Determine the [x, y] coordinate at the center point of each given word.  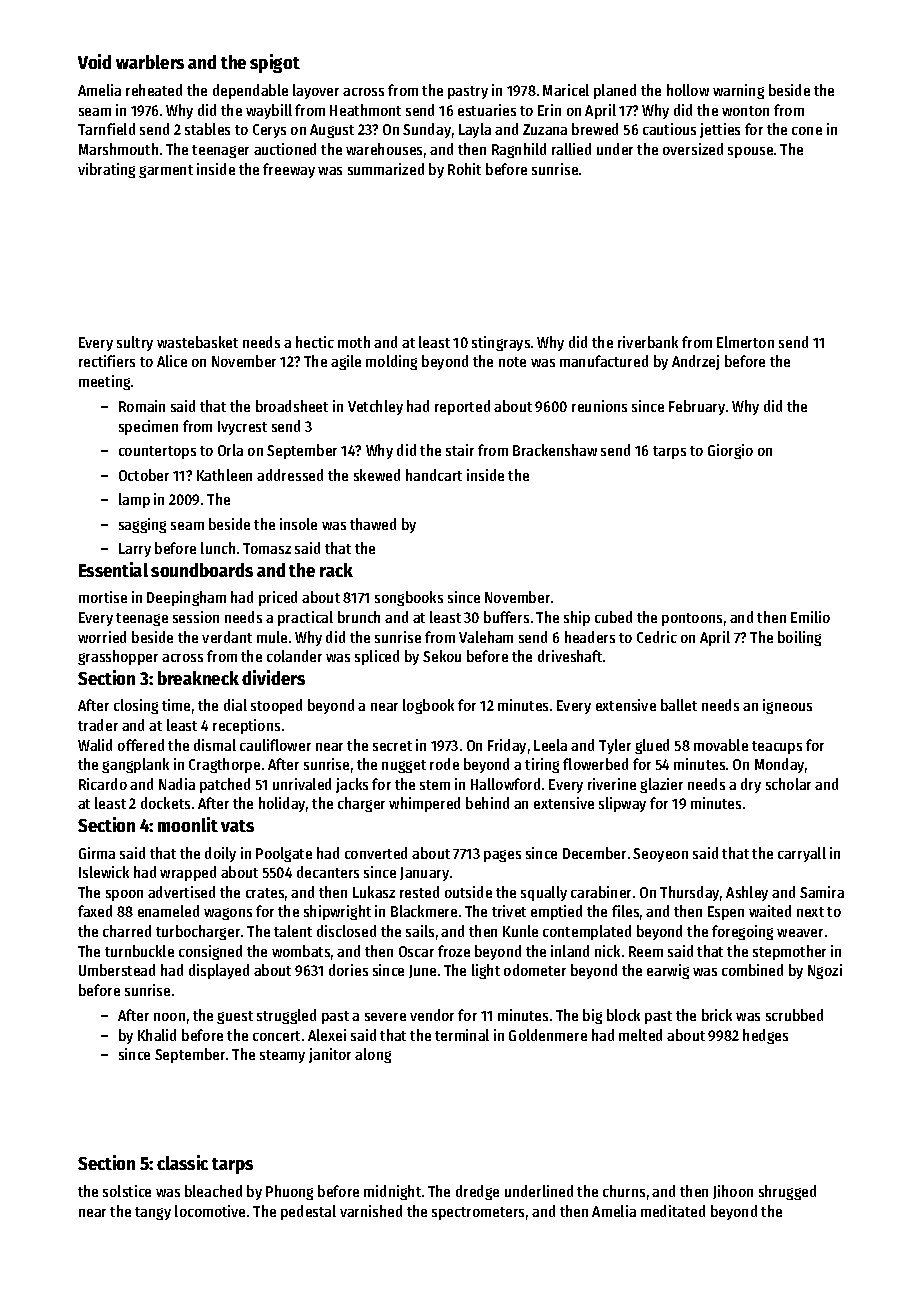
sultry [135, 343]
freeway [289, 170]
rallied [571, 149]
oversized [693, 149]
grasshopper [118, 657]
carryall [802, 854]
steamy [282, 1056]
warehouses [384, 149]
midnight [392, 1192]
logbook [428, 706]
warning [738, 91]
